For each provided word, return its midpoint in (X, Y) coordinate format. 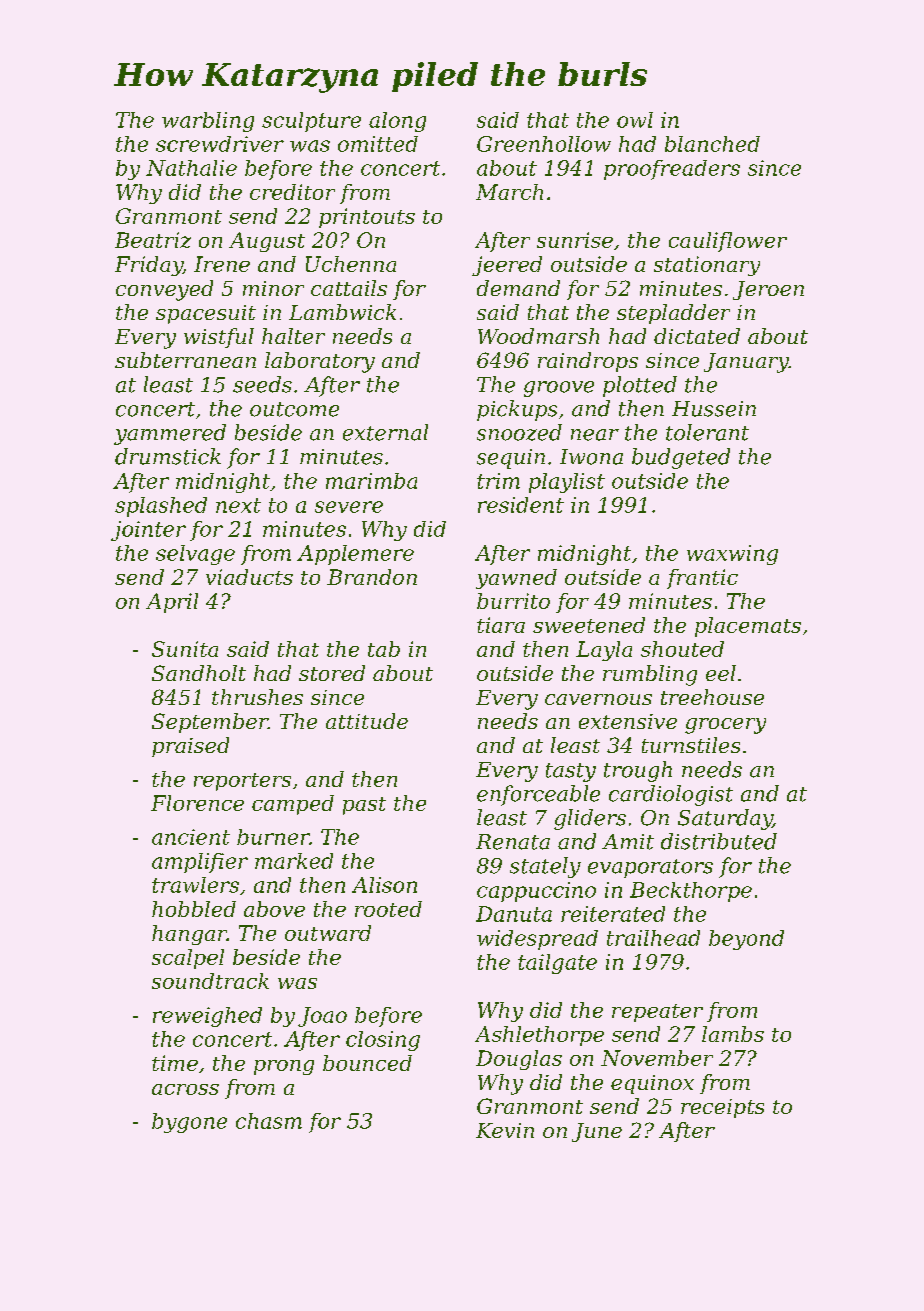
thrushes (257, 697)
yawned (516, 579)
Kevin (505, 1130)
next (238, 505)
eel (721, 673)
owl (635, 120)
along (397, 122)
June (597, 1132)
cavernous (598, 699)
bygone (189, 1123)
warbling (208, 122)
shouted (682, 649)
